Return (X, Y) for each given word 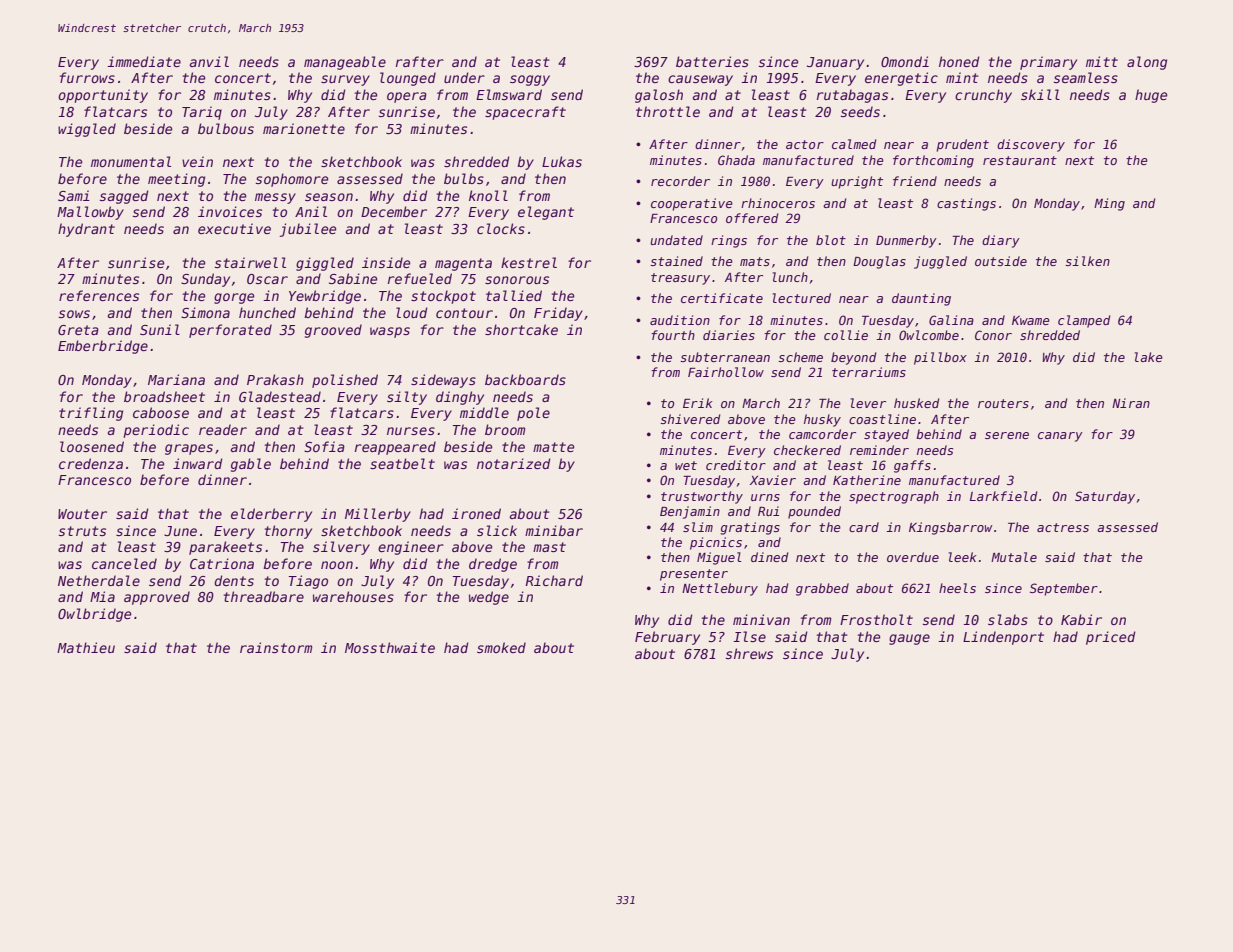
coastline (882, 419)
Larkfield (1003, 496)
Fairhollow (726, 372)
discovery (1031, 145)
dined (769, 557)
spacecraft (525, 113)
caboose (161, 412)
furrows (87, 77)
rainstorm (276, 647)
